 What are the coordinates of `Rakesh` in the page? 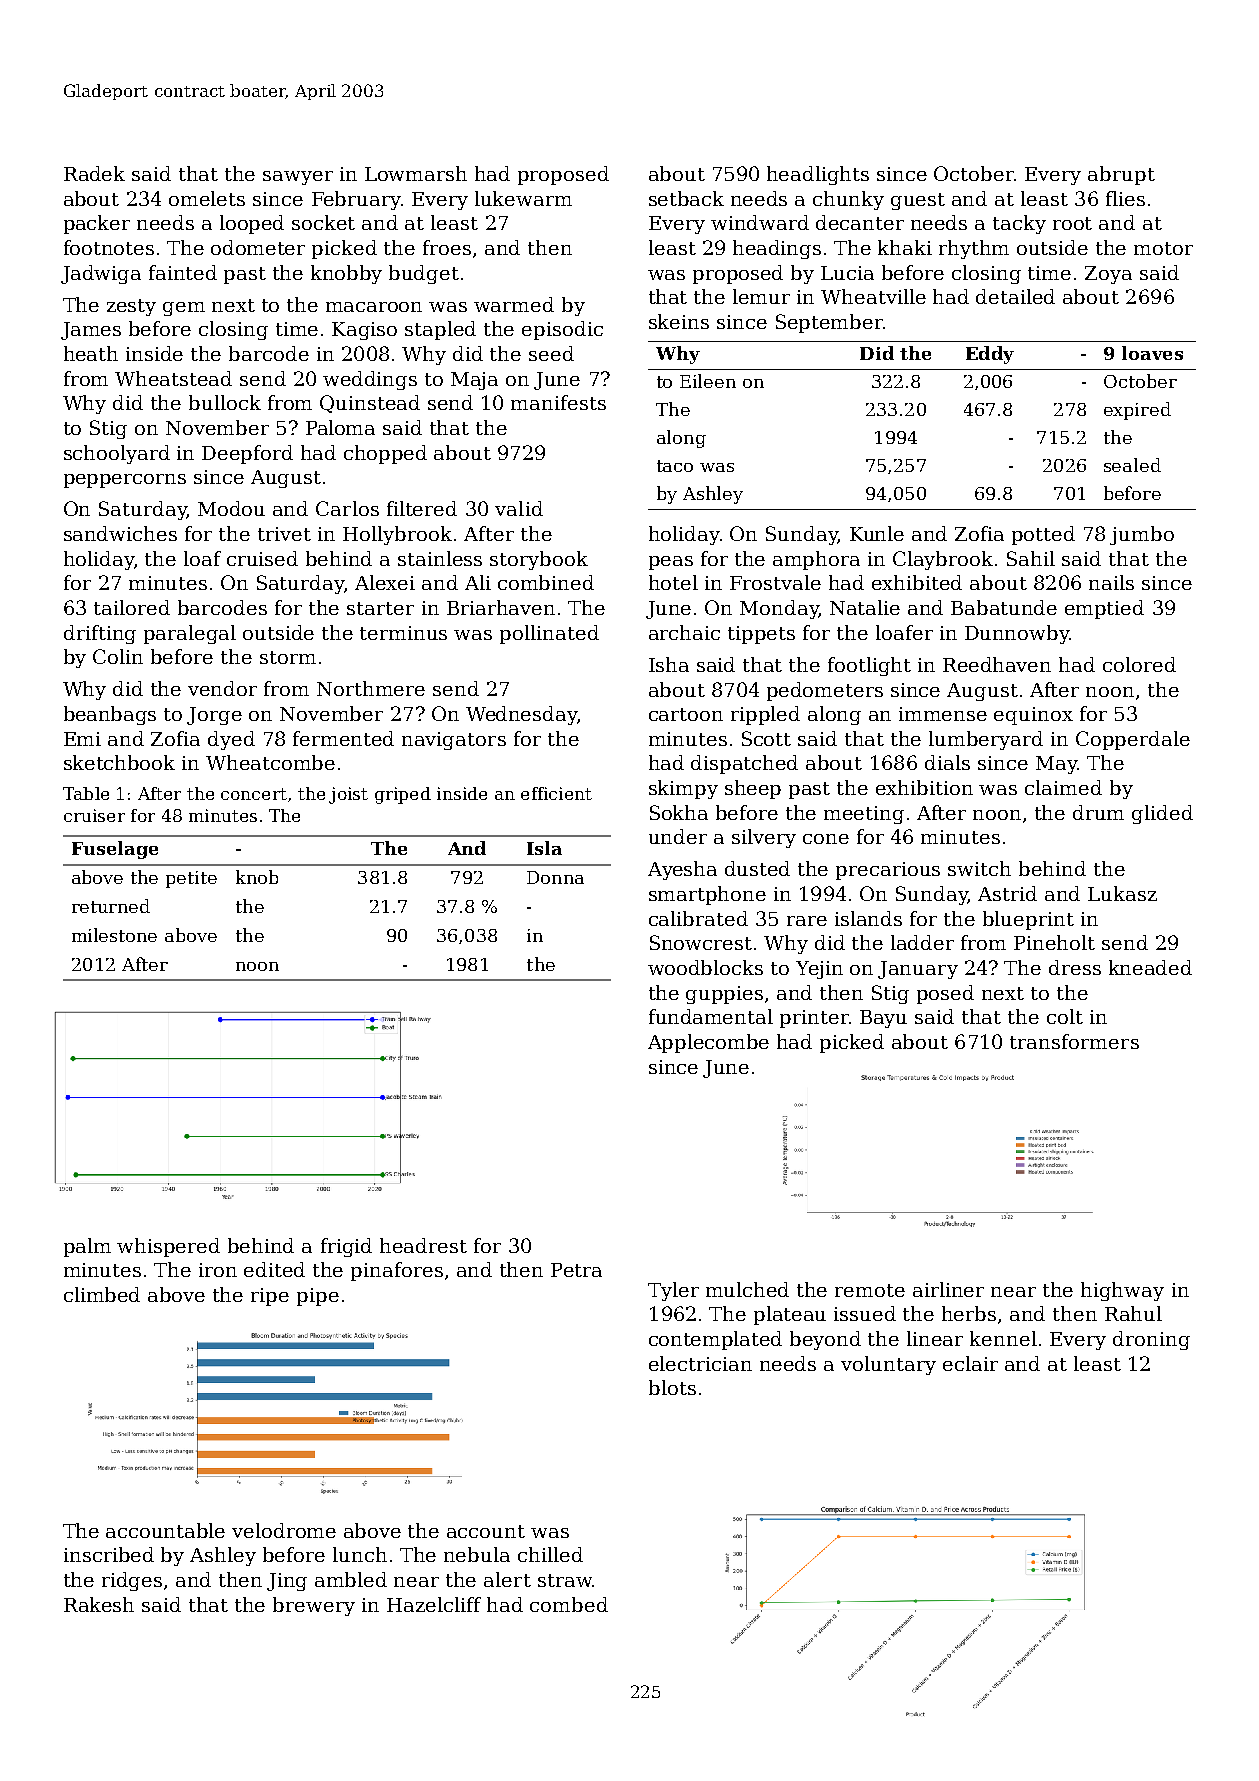 It's located at (99, 1604).
